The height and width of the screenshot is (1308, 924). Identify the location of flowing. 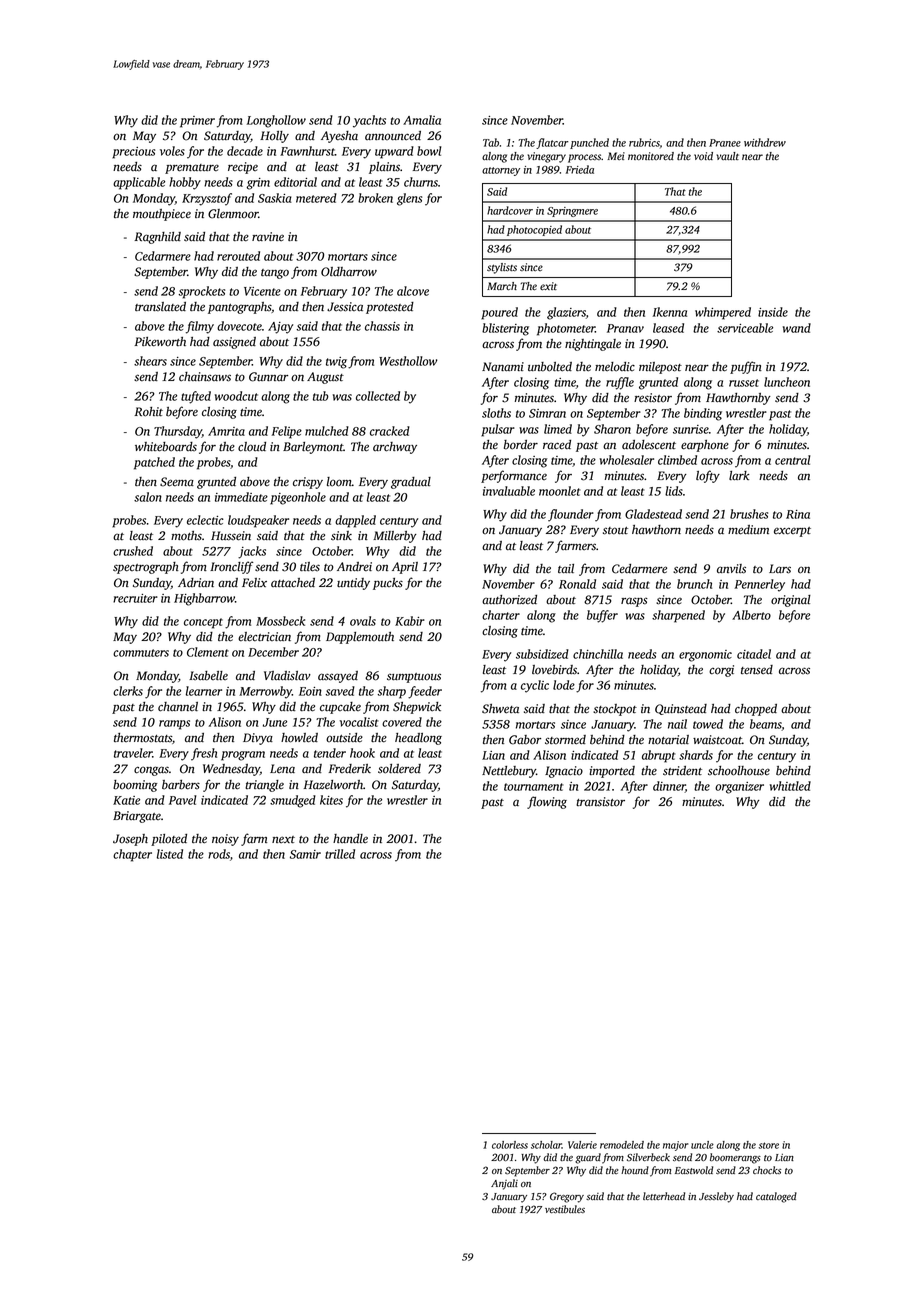
(547, 802).
